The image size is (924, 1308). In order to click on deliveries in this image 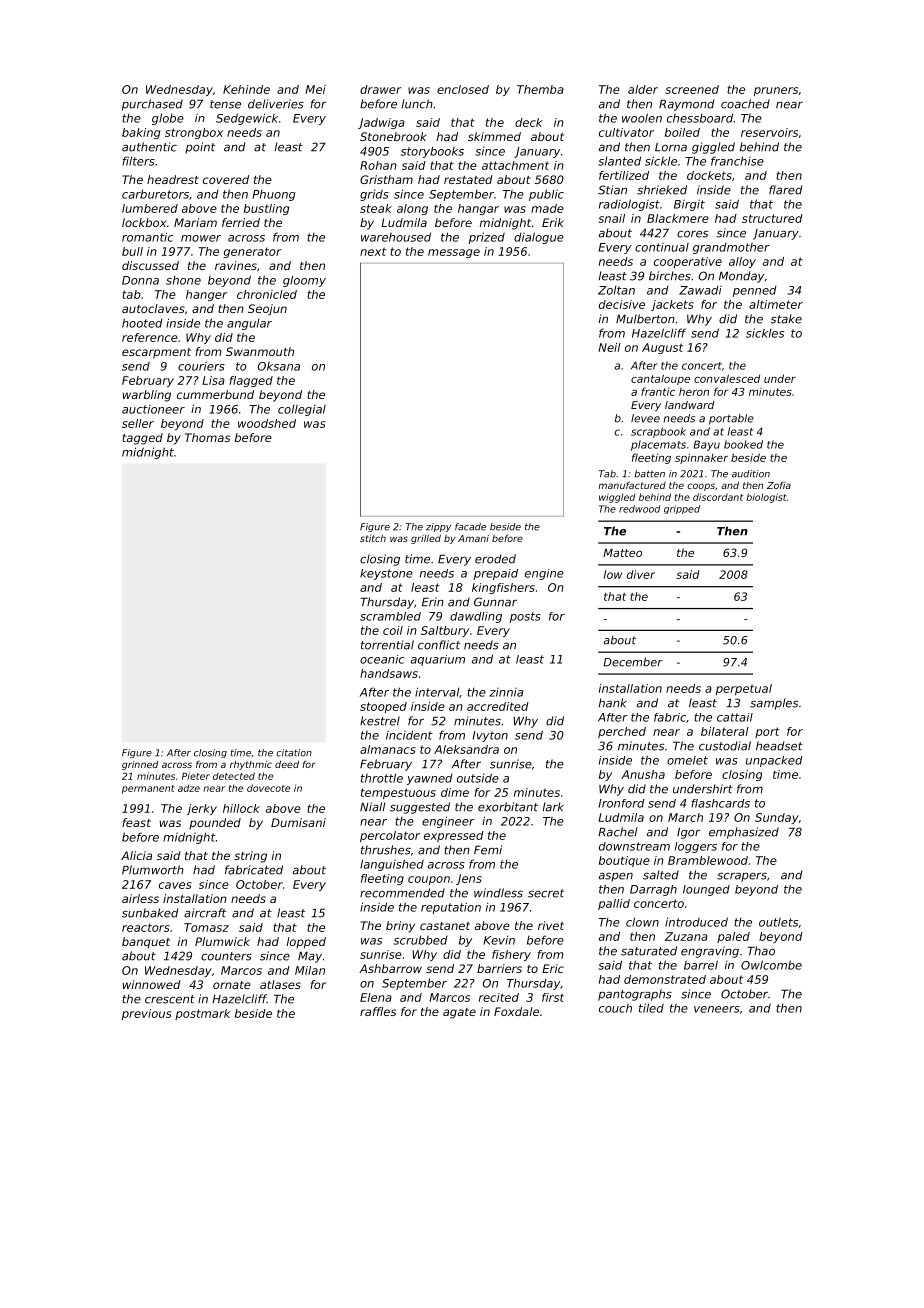, I will do `click(276, 104)`.
